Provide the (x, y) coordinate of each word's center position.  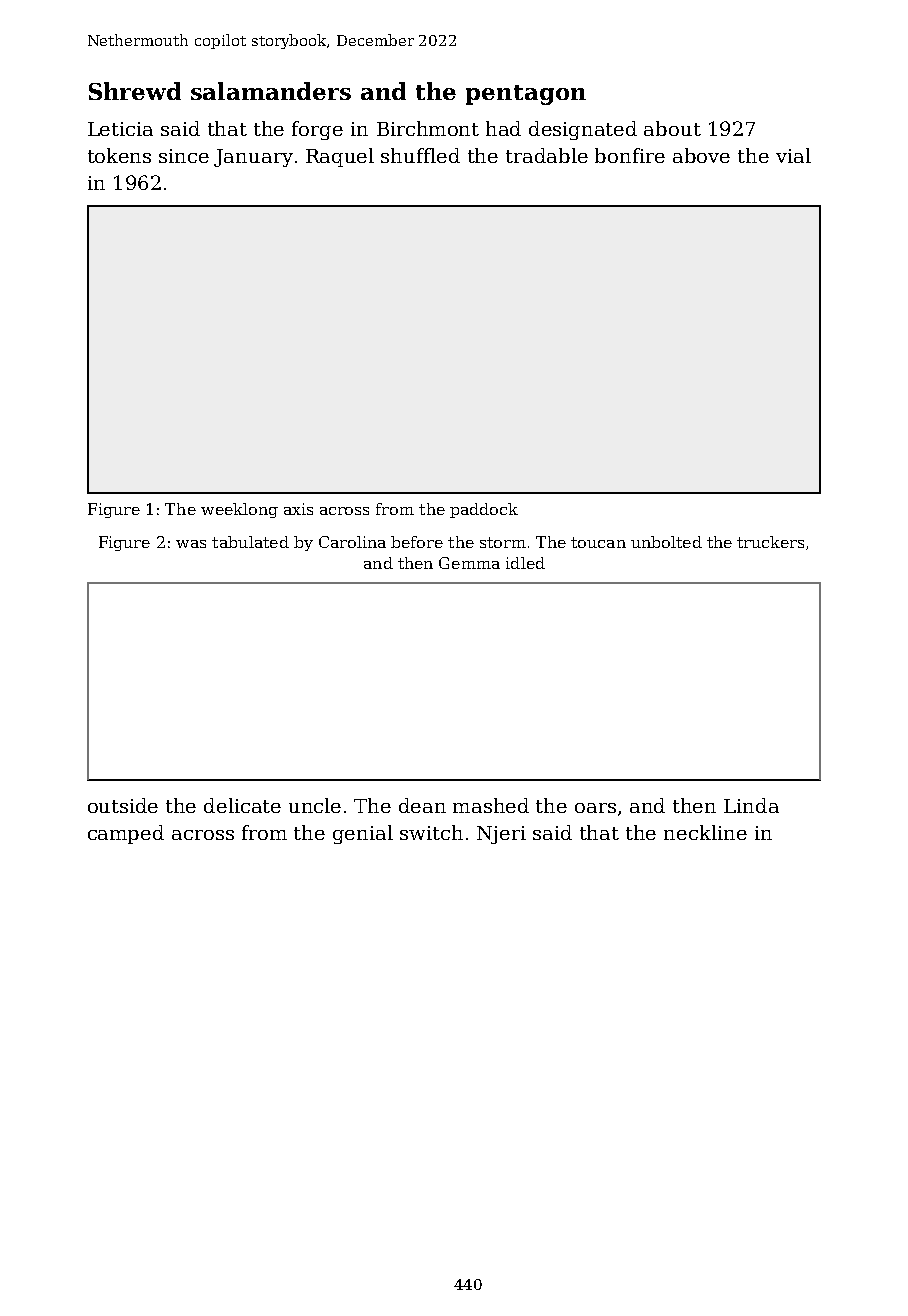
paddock (484, 510)
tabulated (250, 542)
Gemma (469, 563)
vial (793, 155)
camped (126, 834)
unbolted (666, 542)
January (253, 158)
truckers (770, 542)
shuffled (420, 155)
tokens (119, 155)
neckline (705, 832)
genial (363, 834)
